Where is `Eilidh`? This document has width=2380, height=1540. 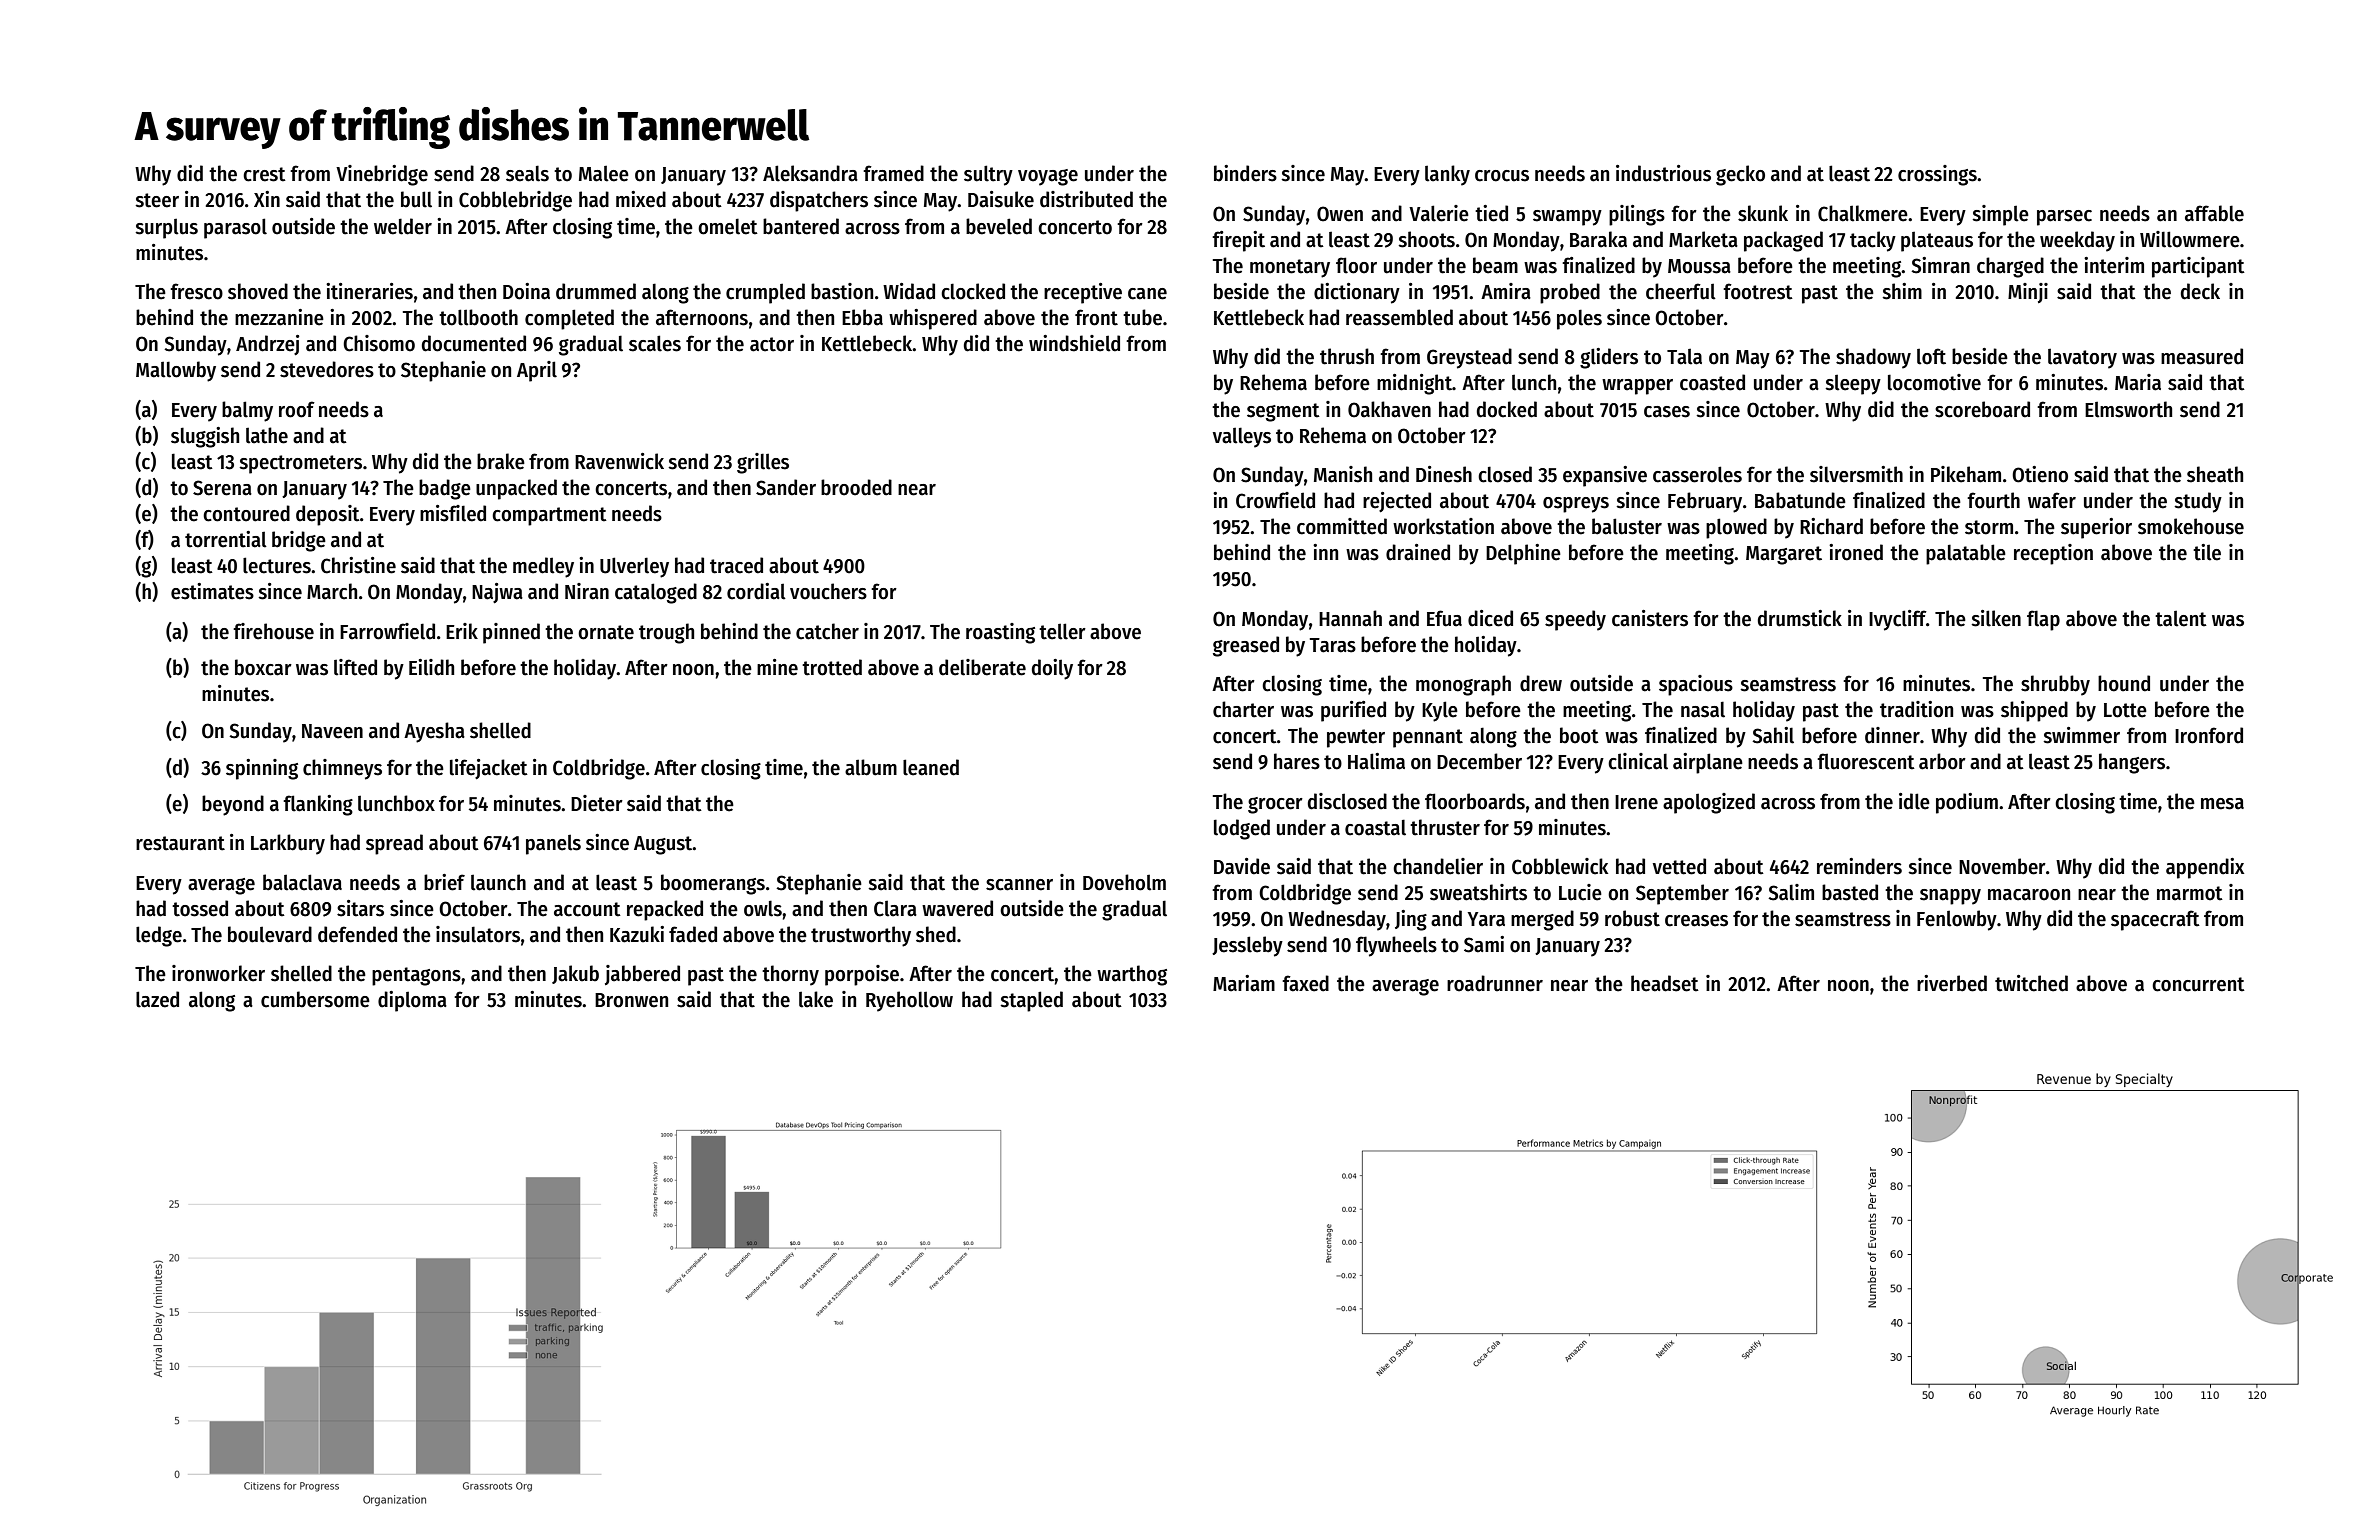
Eilidh is located at coordinates (431, 667).
